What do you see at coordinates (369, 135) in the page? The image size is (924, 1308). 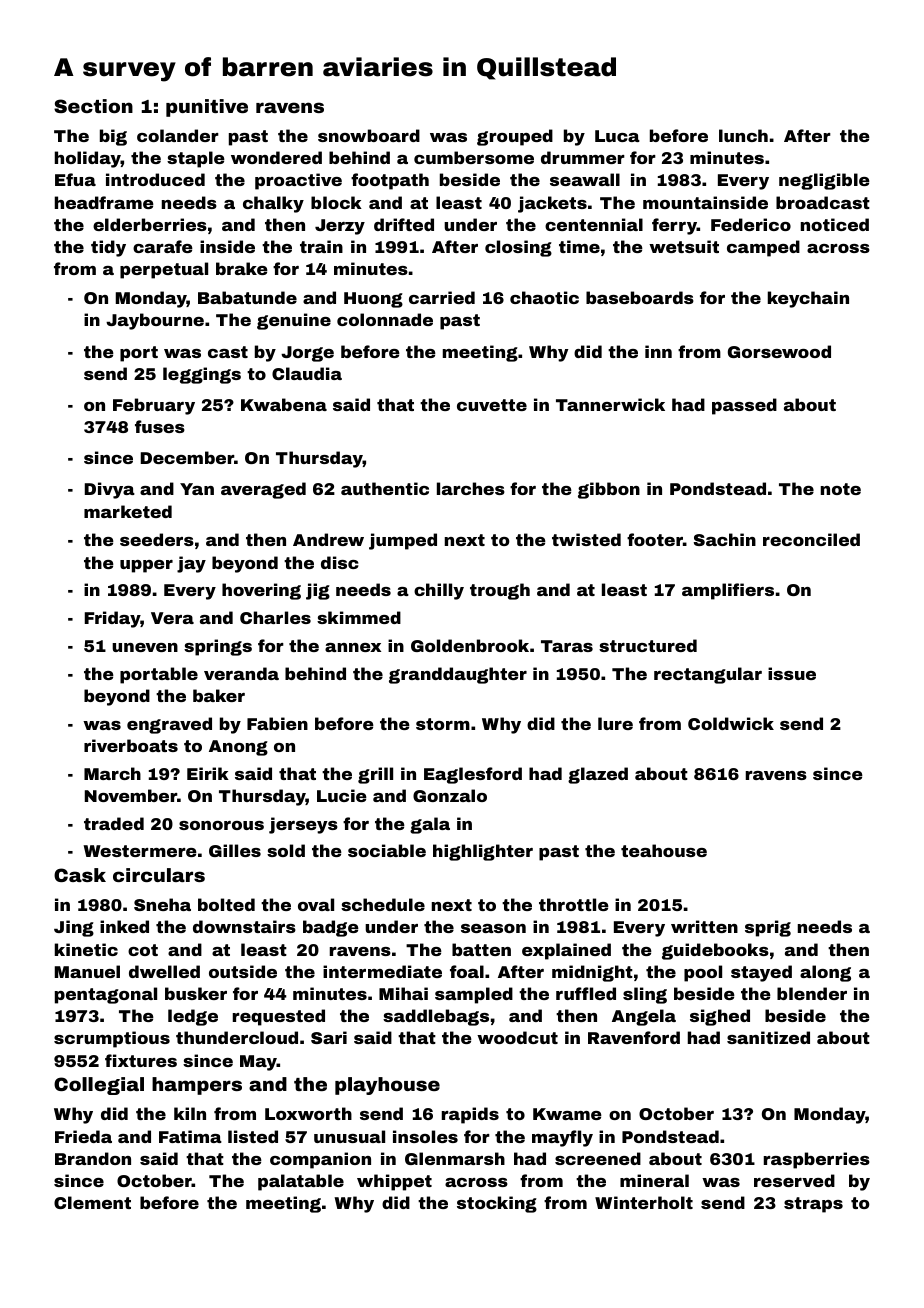 I see `snowboard` at bounding box center [369, 135].
